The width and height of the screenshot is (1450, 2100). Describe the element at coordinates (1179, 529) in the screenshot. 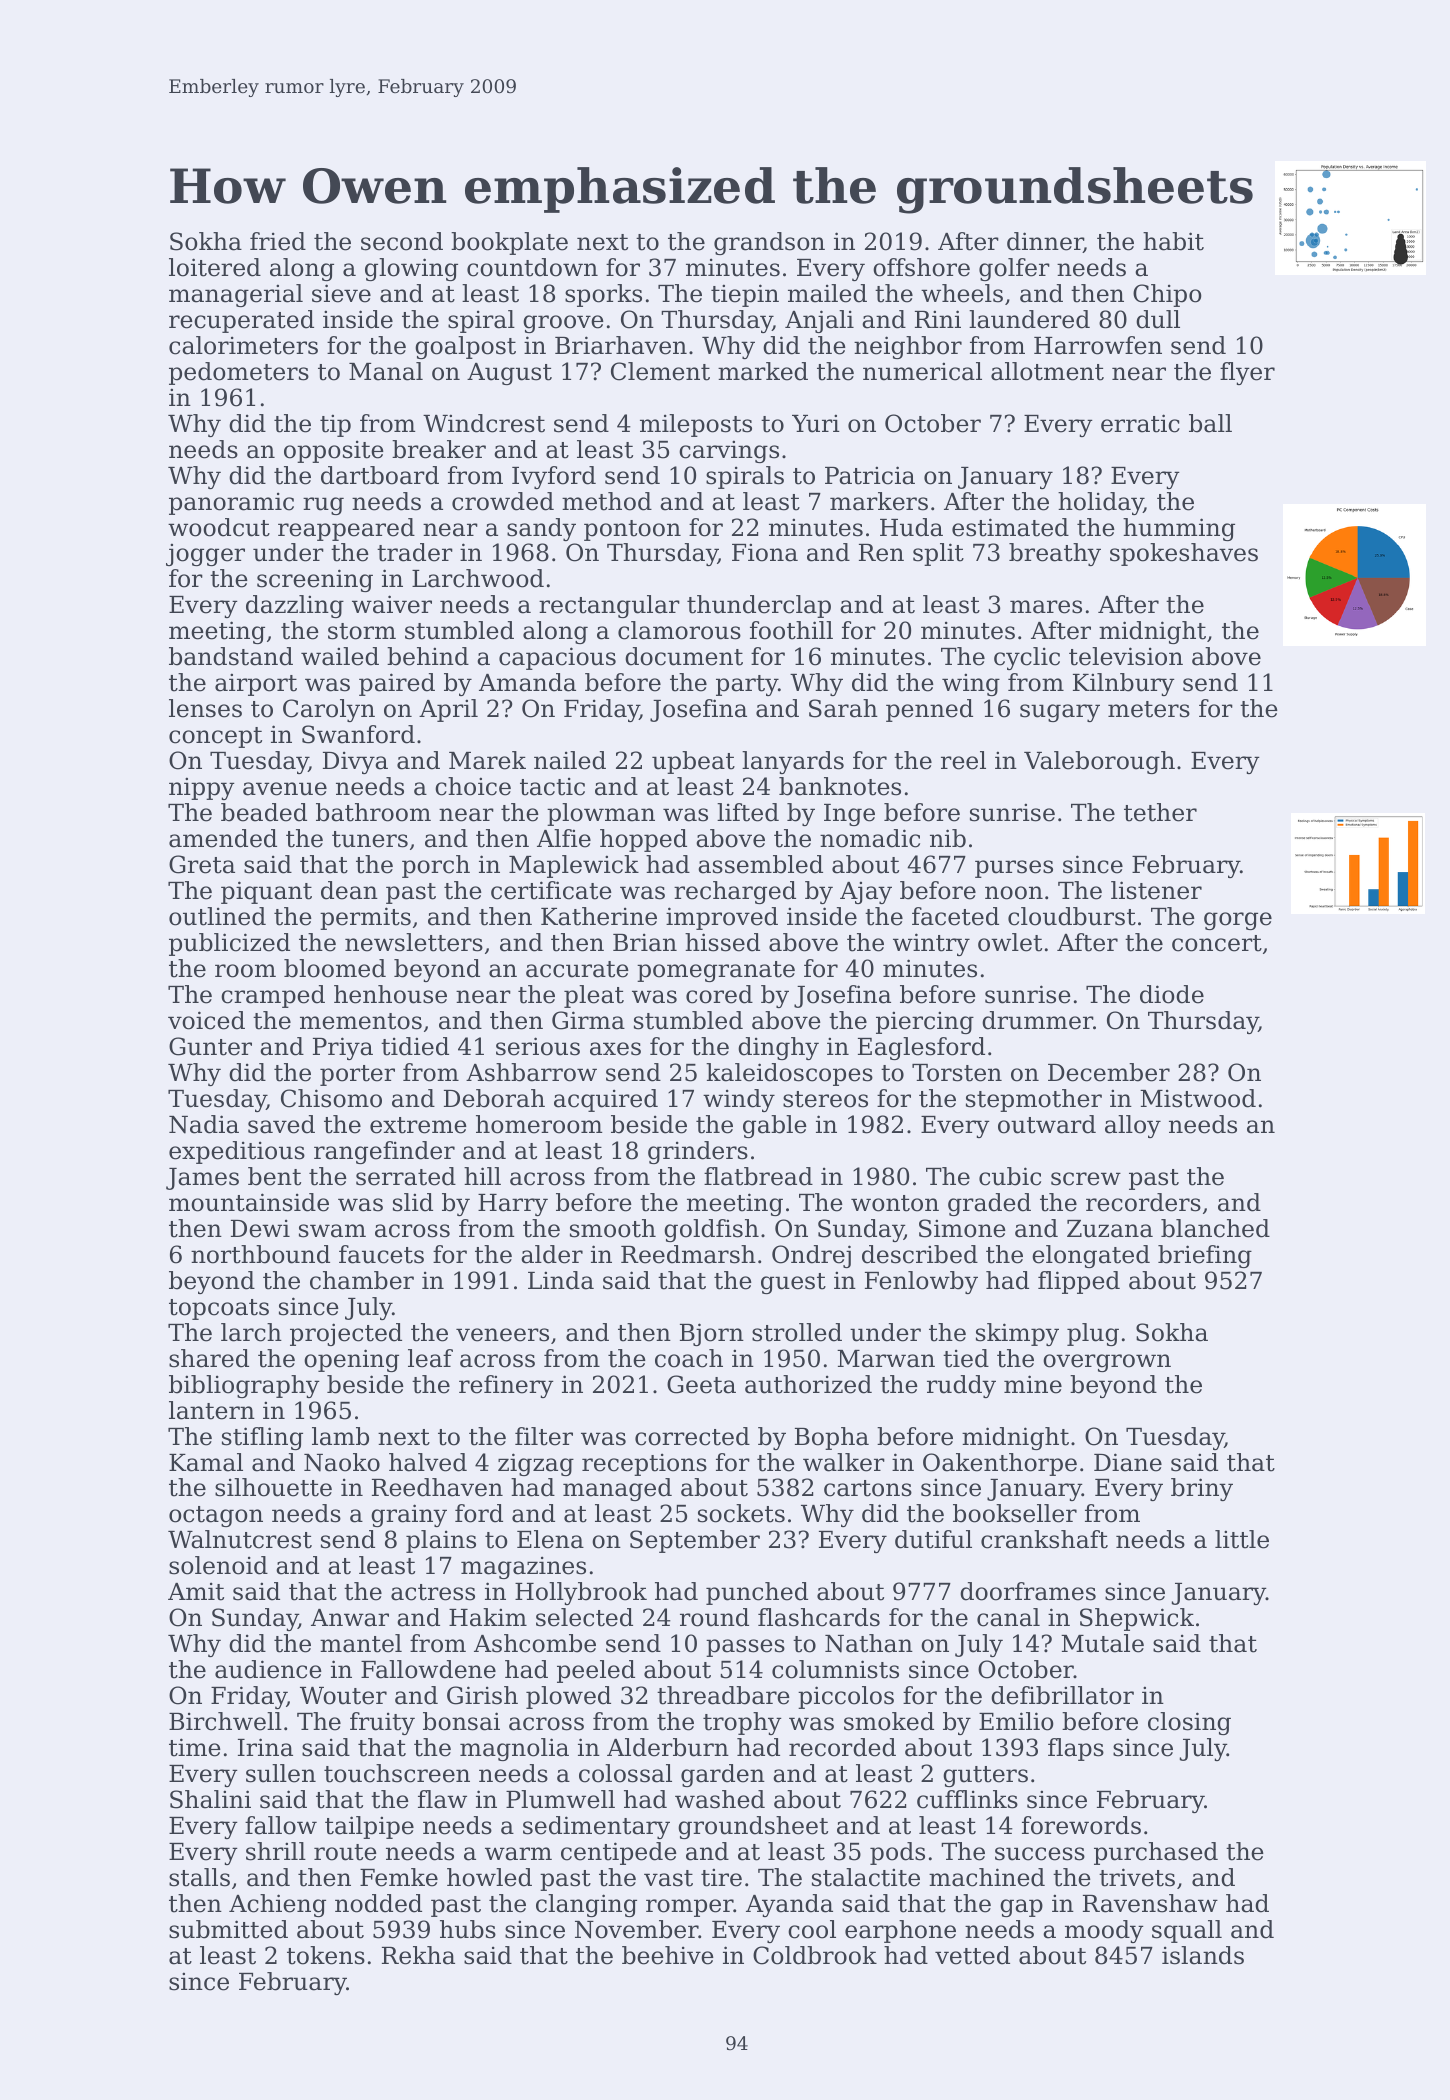

I see `humming` at that location.
